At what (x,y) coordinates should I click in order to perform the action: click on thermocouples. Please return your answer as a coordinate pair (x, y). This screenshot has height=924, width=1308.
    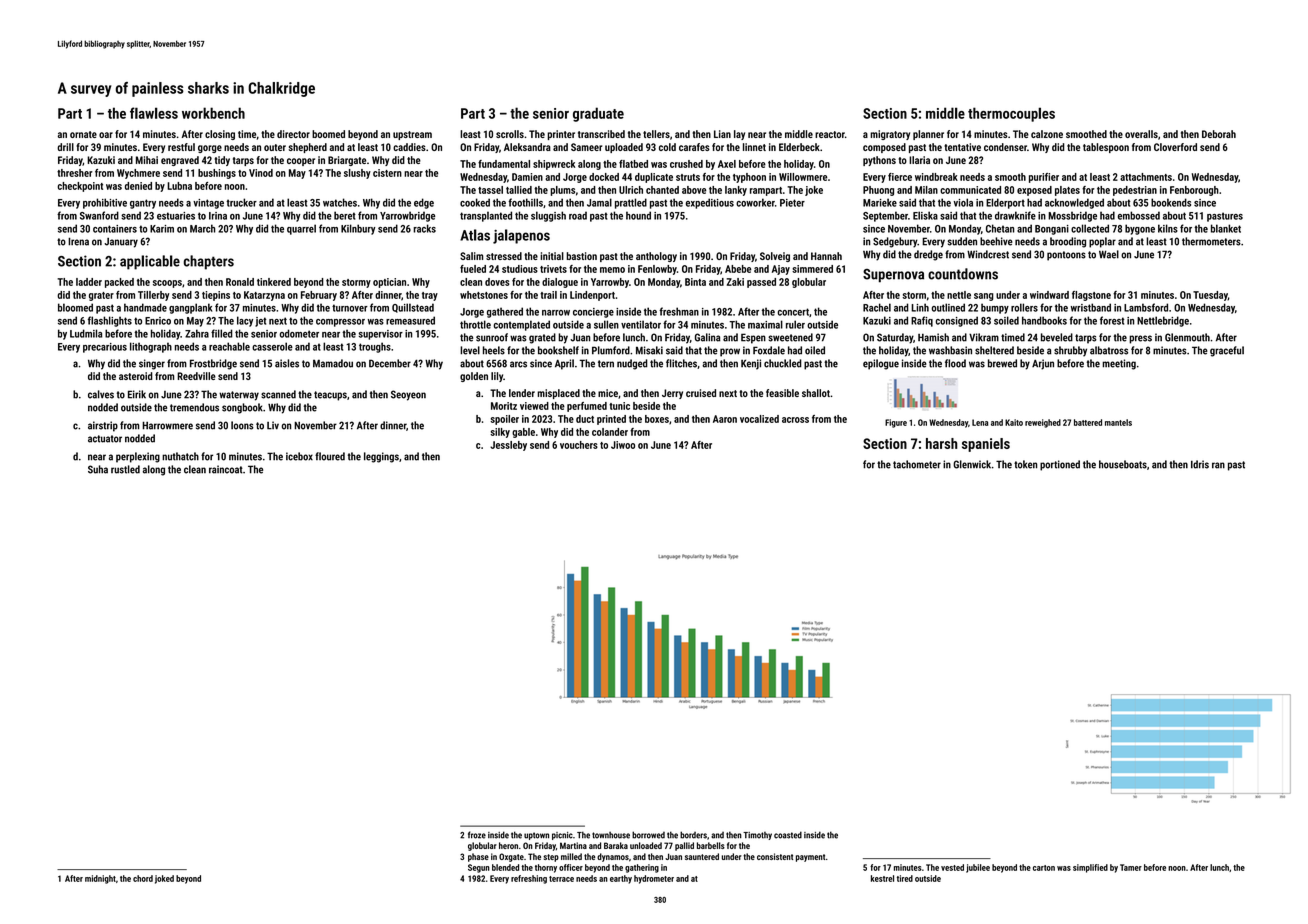
    Looking at the image, I should click on (1011, 114).
